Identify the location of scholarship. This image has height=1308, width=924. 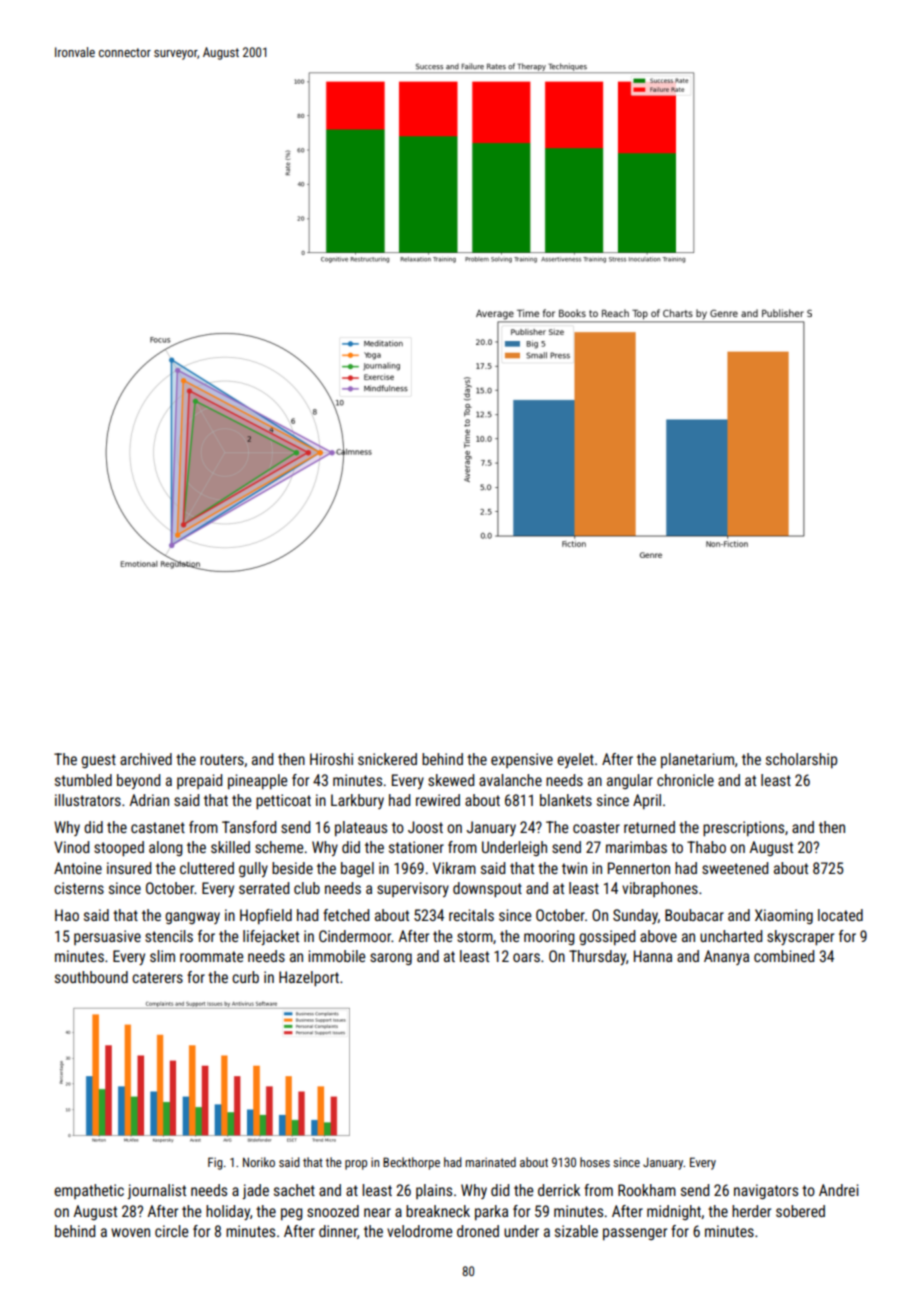
(801, 760).
